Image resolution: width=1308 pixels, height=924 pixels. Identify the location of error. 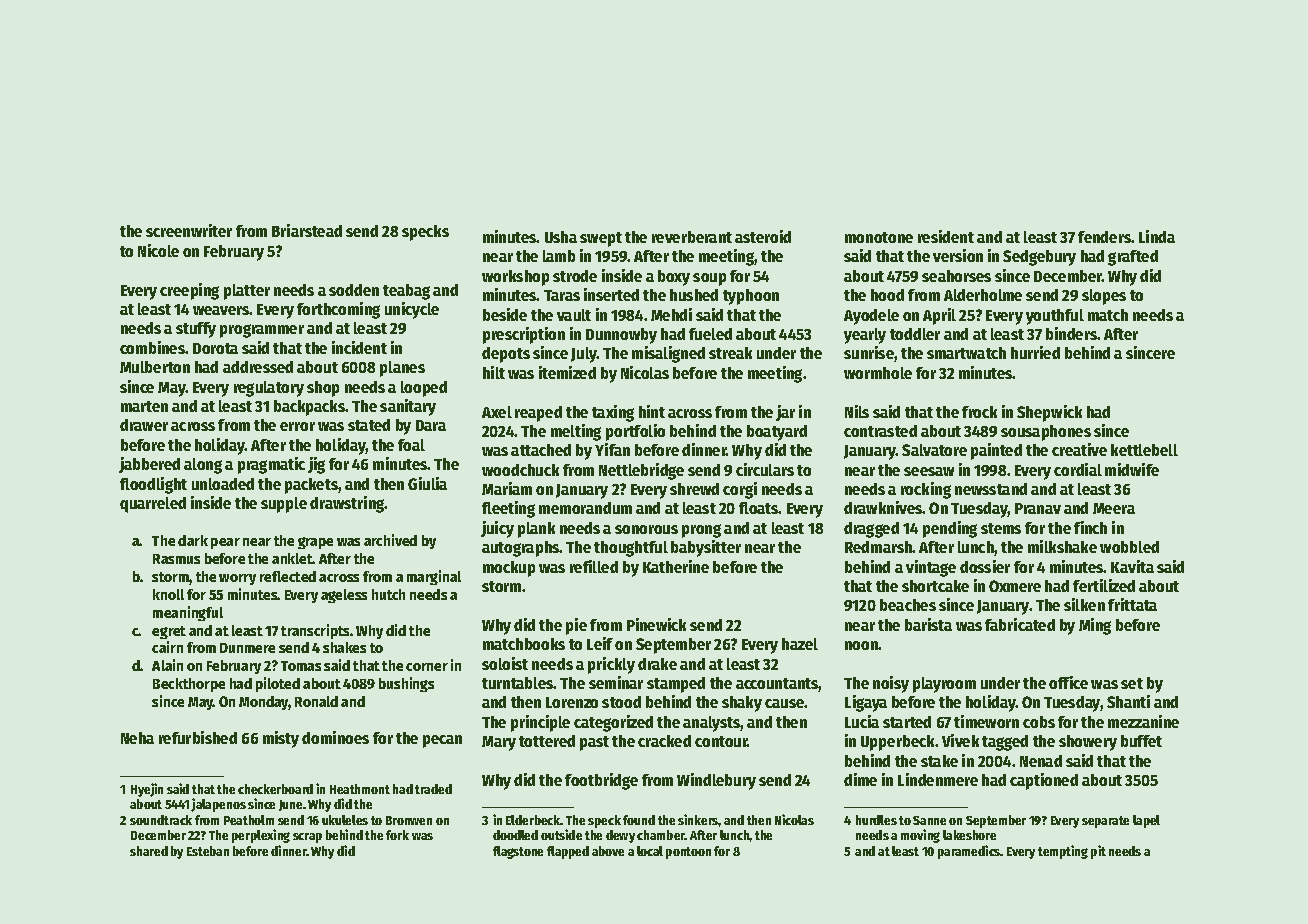
(297, 426).
